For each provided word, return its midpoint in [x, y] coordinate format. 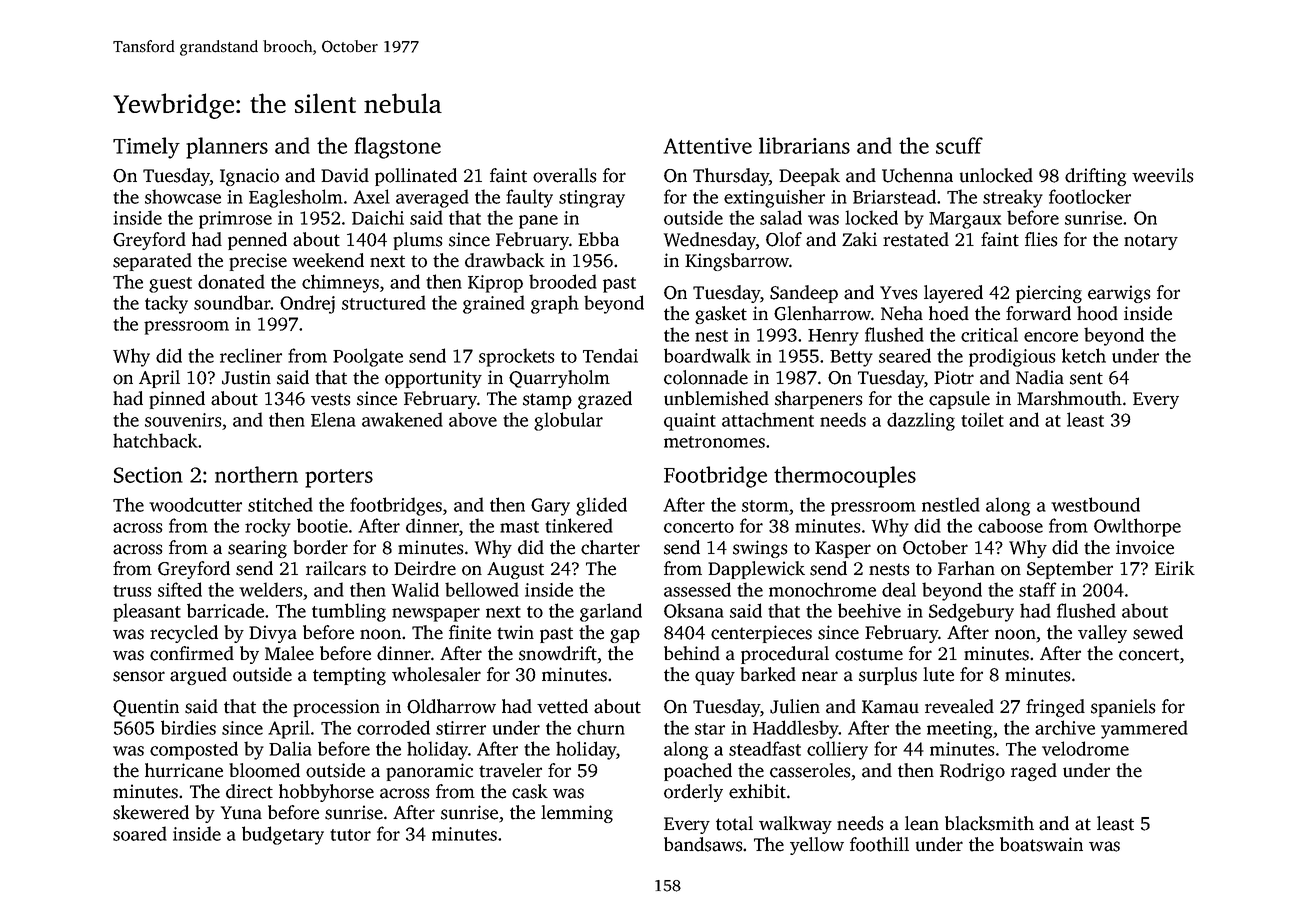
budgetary [283, 835]
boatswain [1041, 844]
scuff [959, 145]
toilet [982, 419]
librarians [804, 145]
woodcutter [195, 504]
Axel [371, 196]
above [473, 419]
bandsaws [703, 844]
